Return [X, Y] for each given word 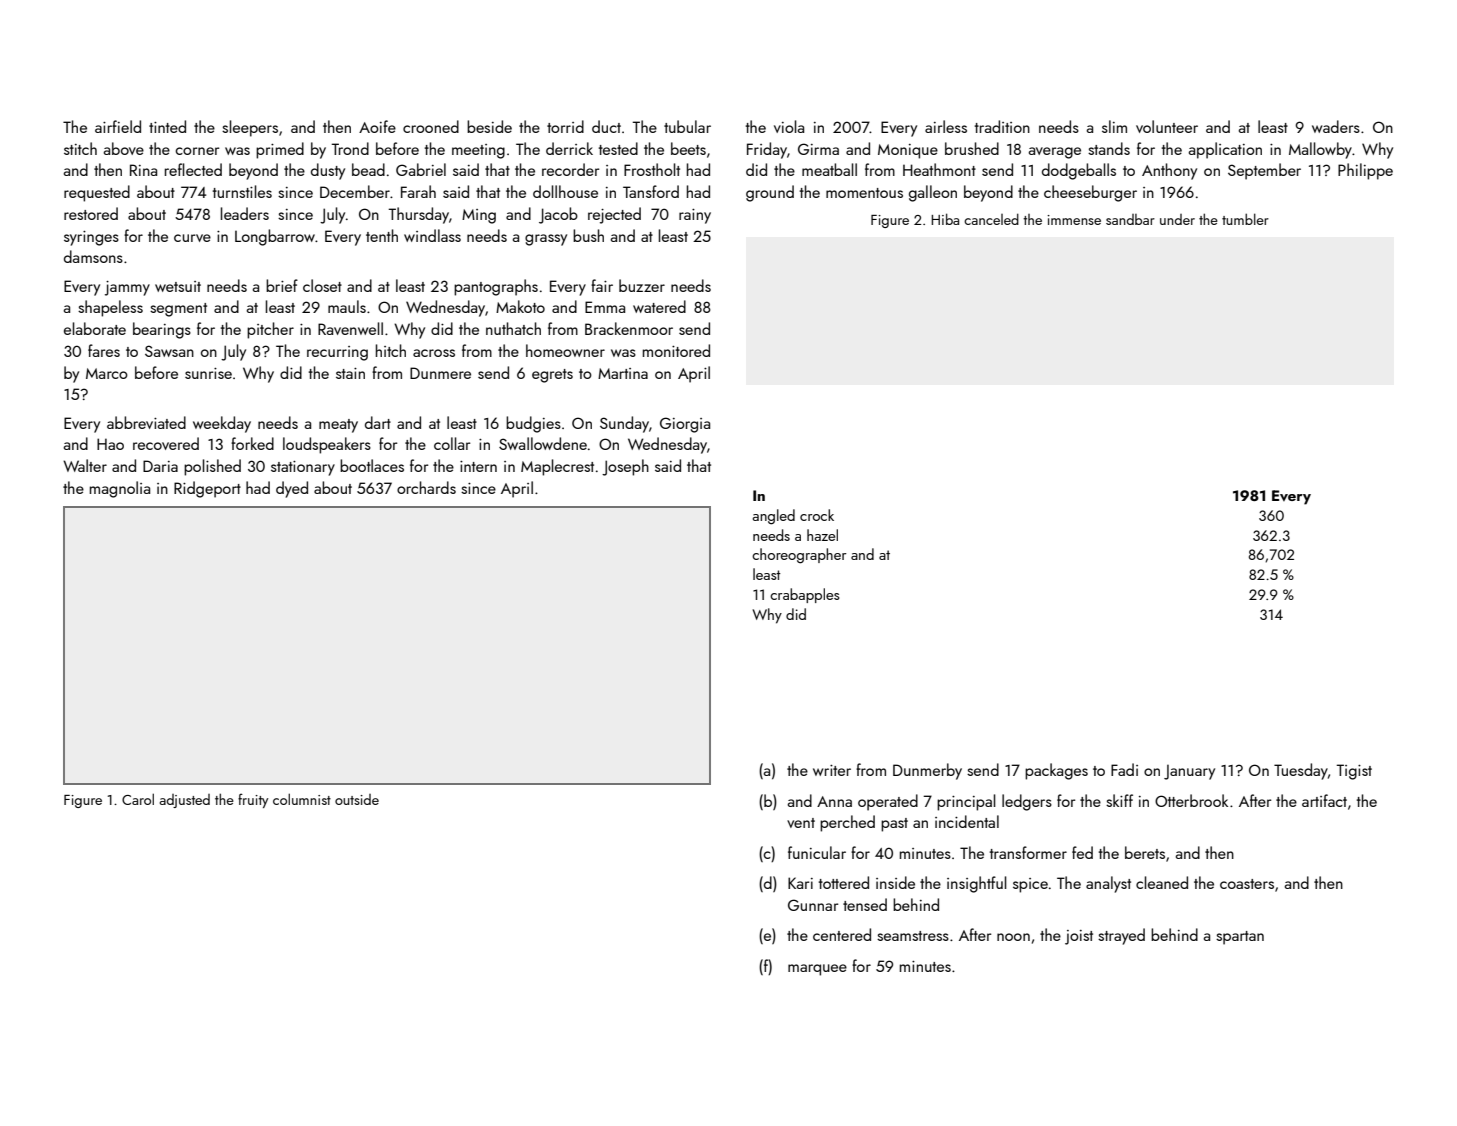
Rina [143, 170]
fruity [253, 800]
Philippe [1365, 171]
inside [895, 882]
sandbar [1130, 219]
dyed [292, 489]
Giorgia [685, 425]
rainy [695, 216]
